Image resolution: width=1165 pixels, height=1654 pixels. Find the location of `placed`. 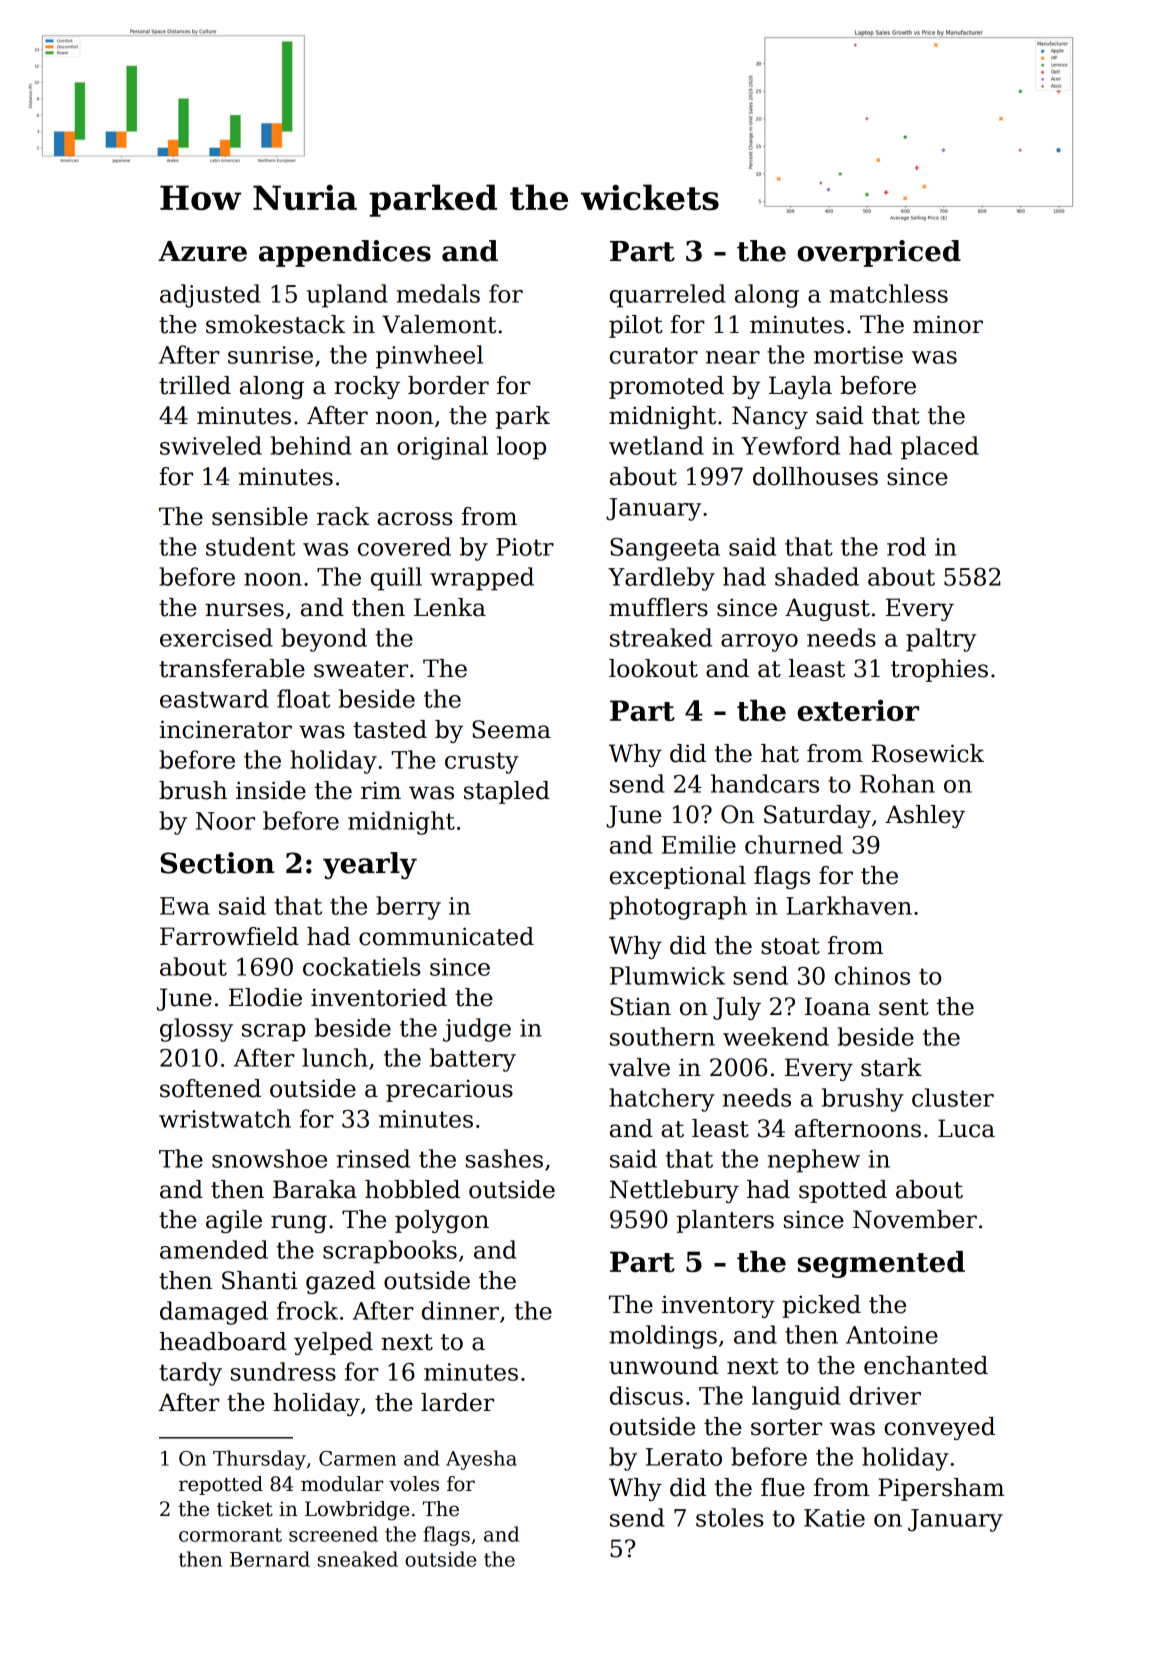

placed is located at coordinates (940, 448).
